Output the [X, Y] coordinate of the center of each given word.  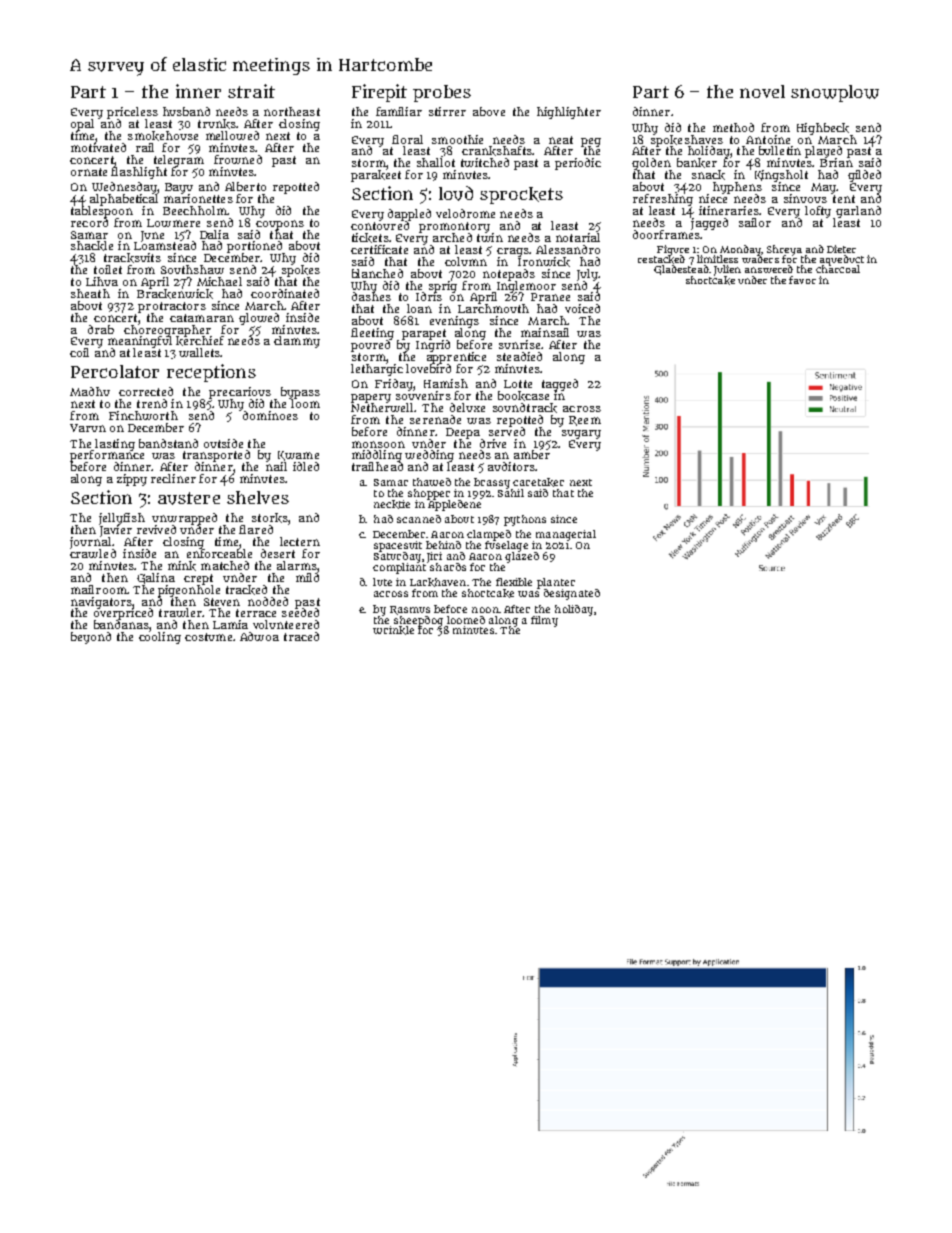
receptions [211, 373]
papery [371, 398]
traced [301, 636]
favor [802, 280]
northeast [292, 111]
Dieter [841, 249]
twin [490, 237]
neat [561, 140]
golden [651, 164]
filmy [544, 621]
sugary [581, 434]
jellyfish [122, 519]
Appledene [454, 505]
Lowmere [173, 223]
